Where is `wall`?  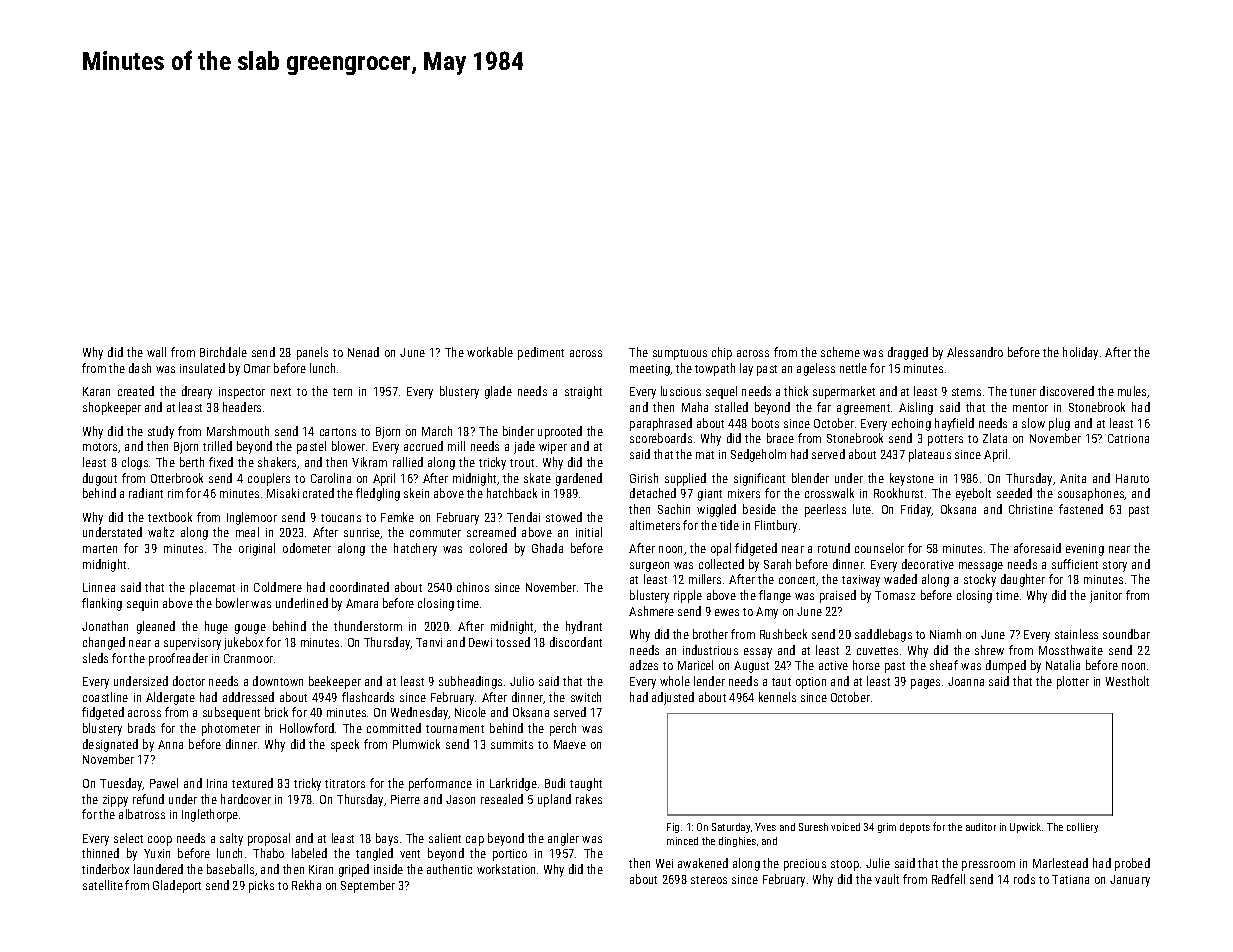 wall is located at coordinates (156, 352).
